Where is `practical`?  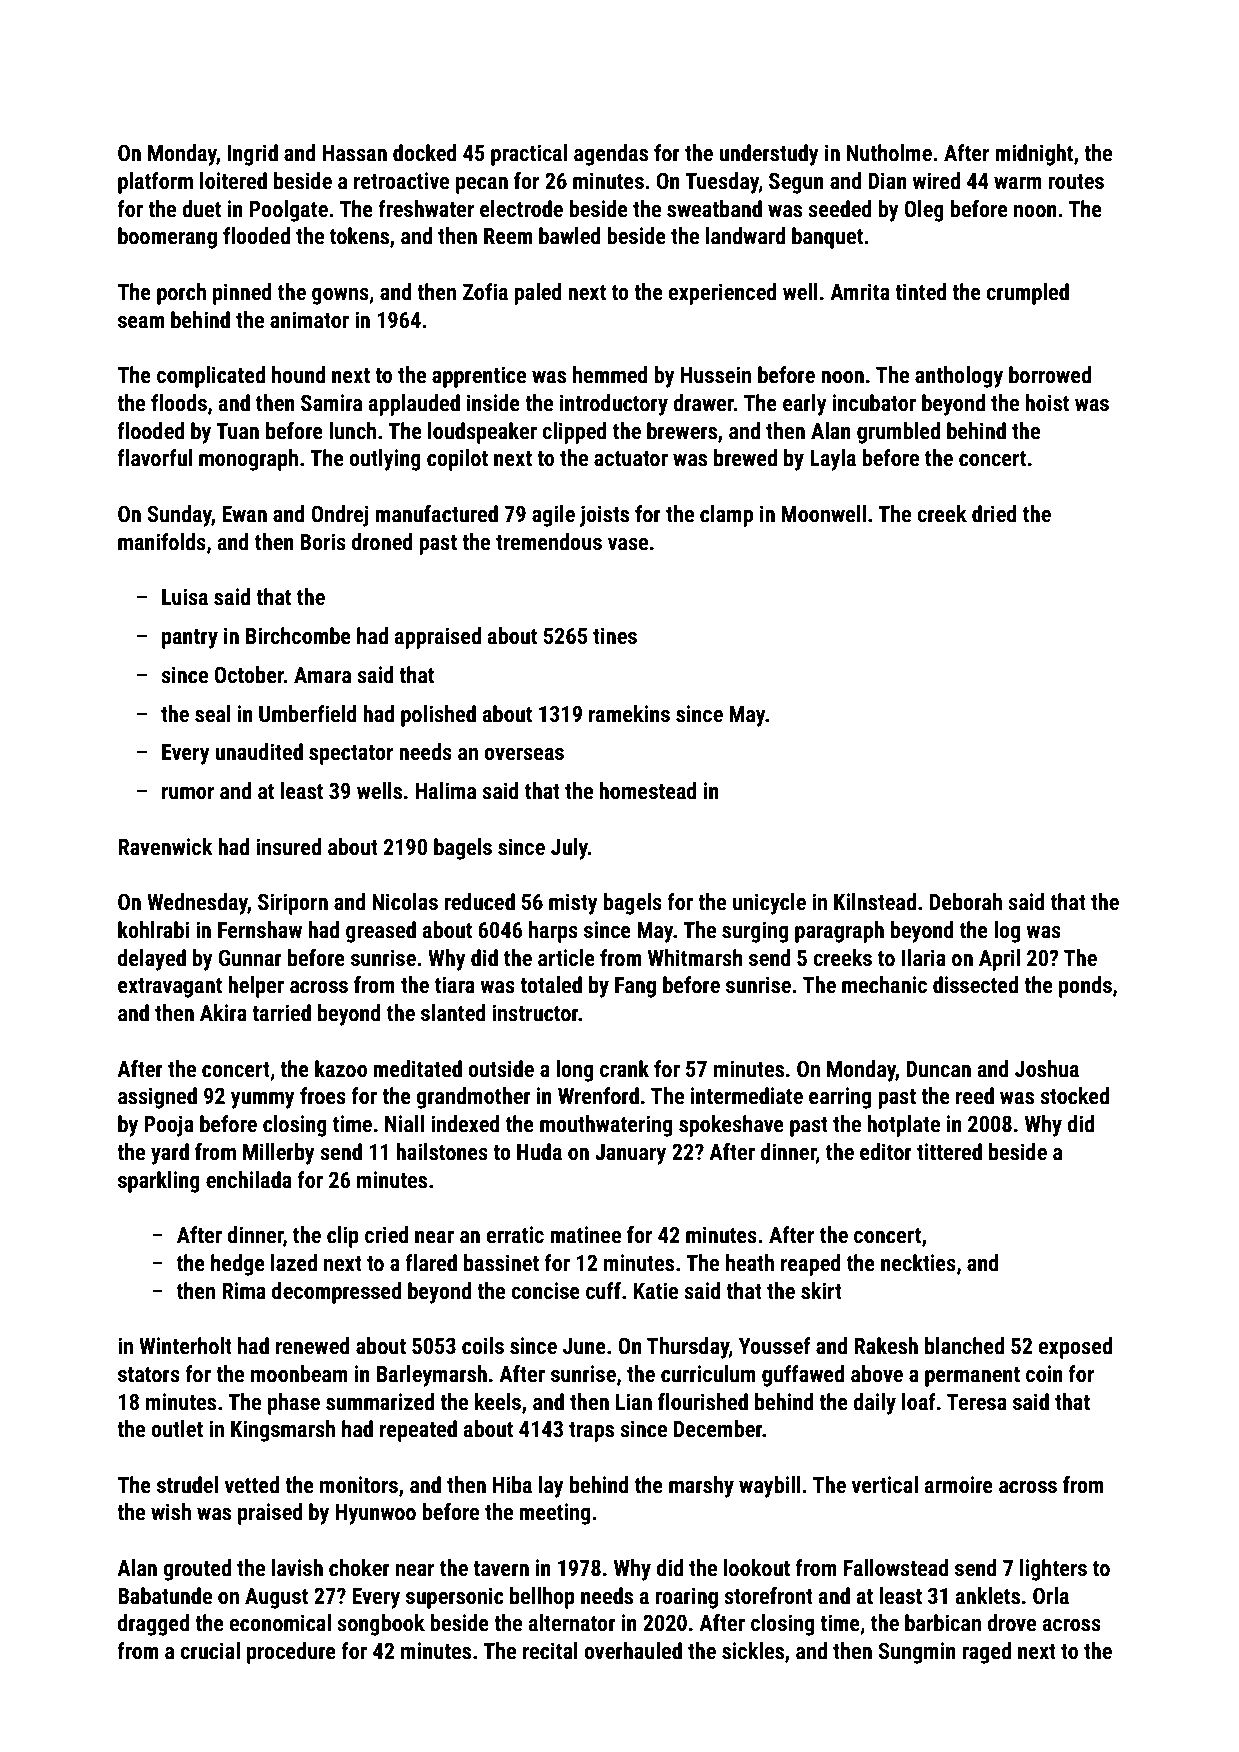 practical is located at coordinates (529, 155).
